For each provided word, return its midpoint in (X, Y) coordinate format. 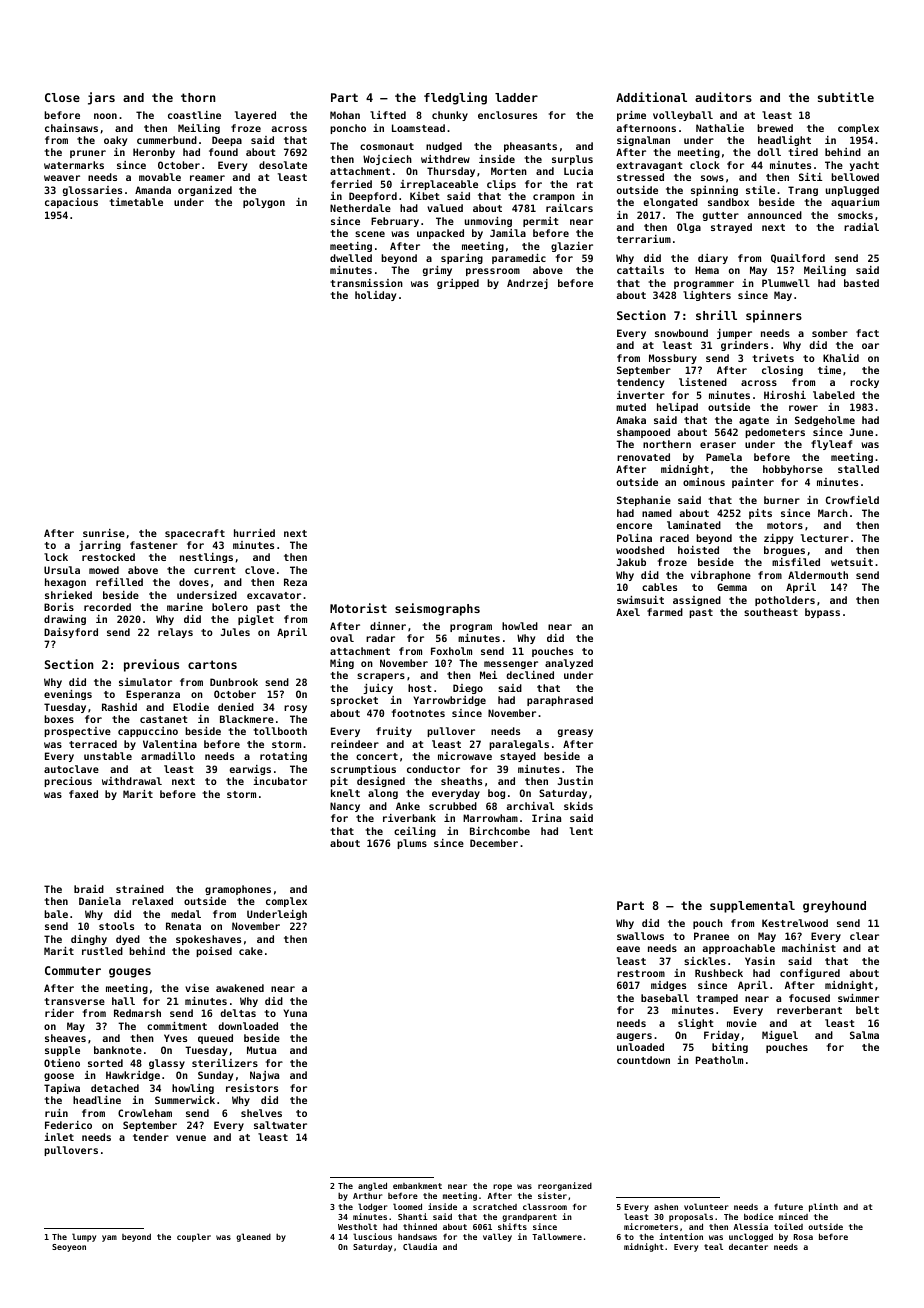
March (833, 513)
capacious (71, 203)
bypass (822, 613)
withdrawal (132, 781)
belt (867, 1010)
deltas (238, 1013)
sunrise (104, 533)
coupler (194, 1237)
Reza (295, 582)
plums (412, 844)
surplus (572, 160)
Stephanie (644, 501)
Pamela (724, 457)
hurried (254, 533)
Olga (689, 228)
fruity (394, 732)
